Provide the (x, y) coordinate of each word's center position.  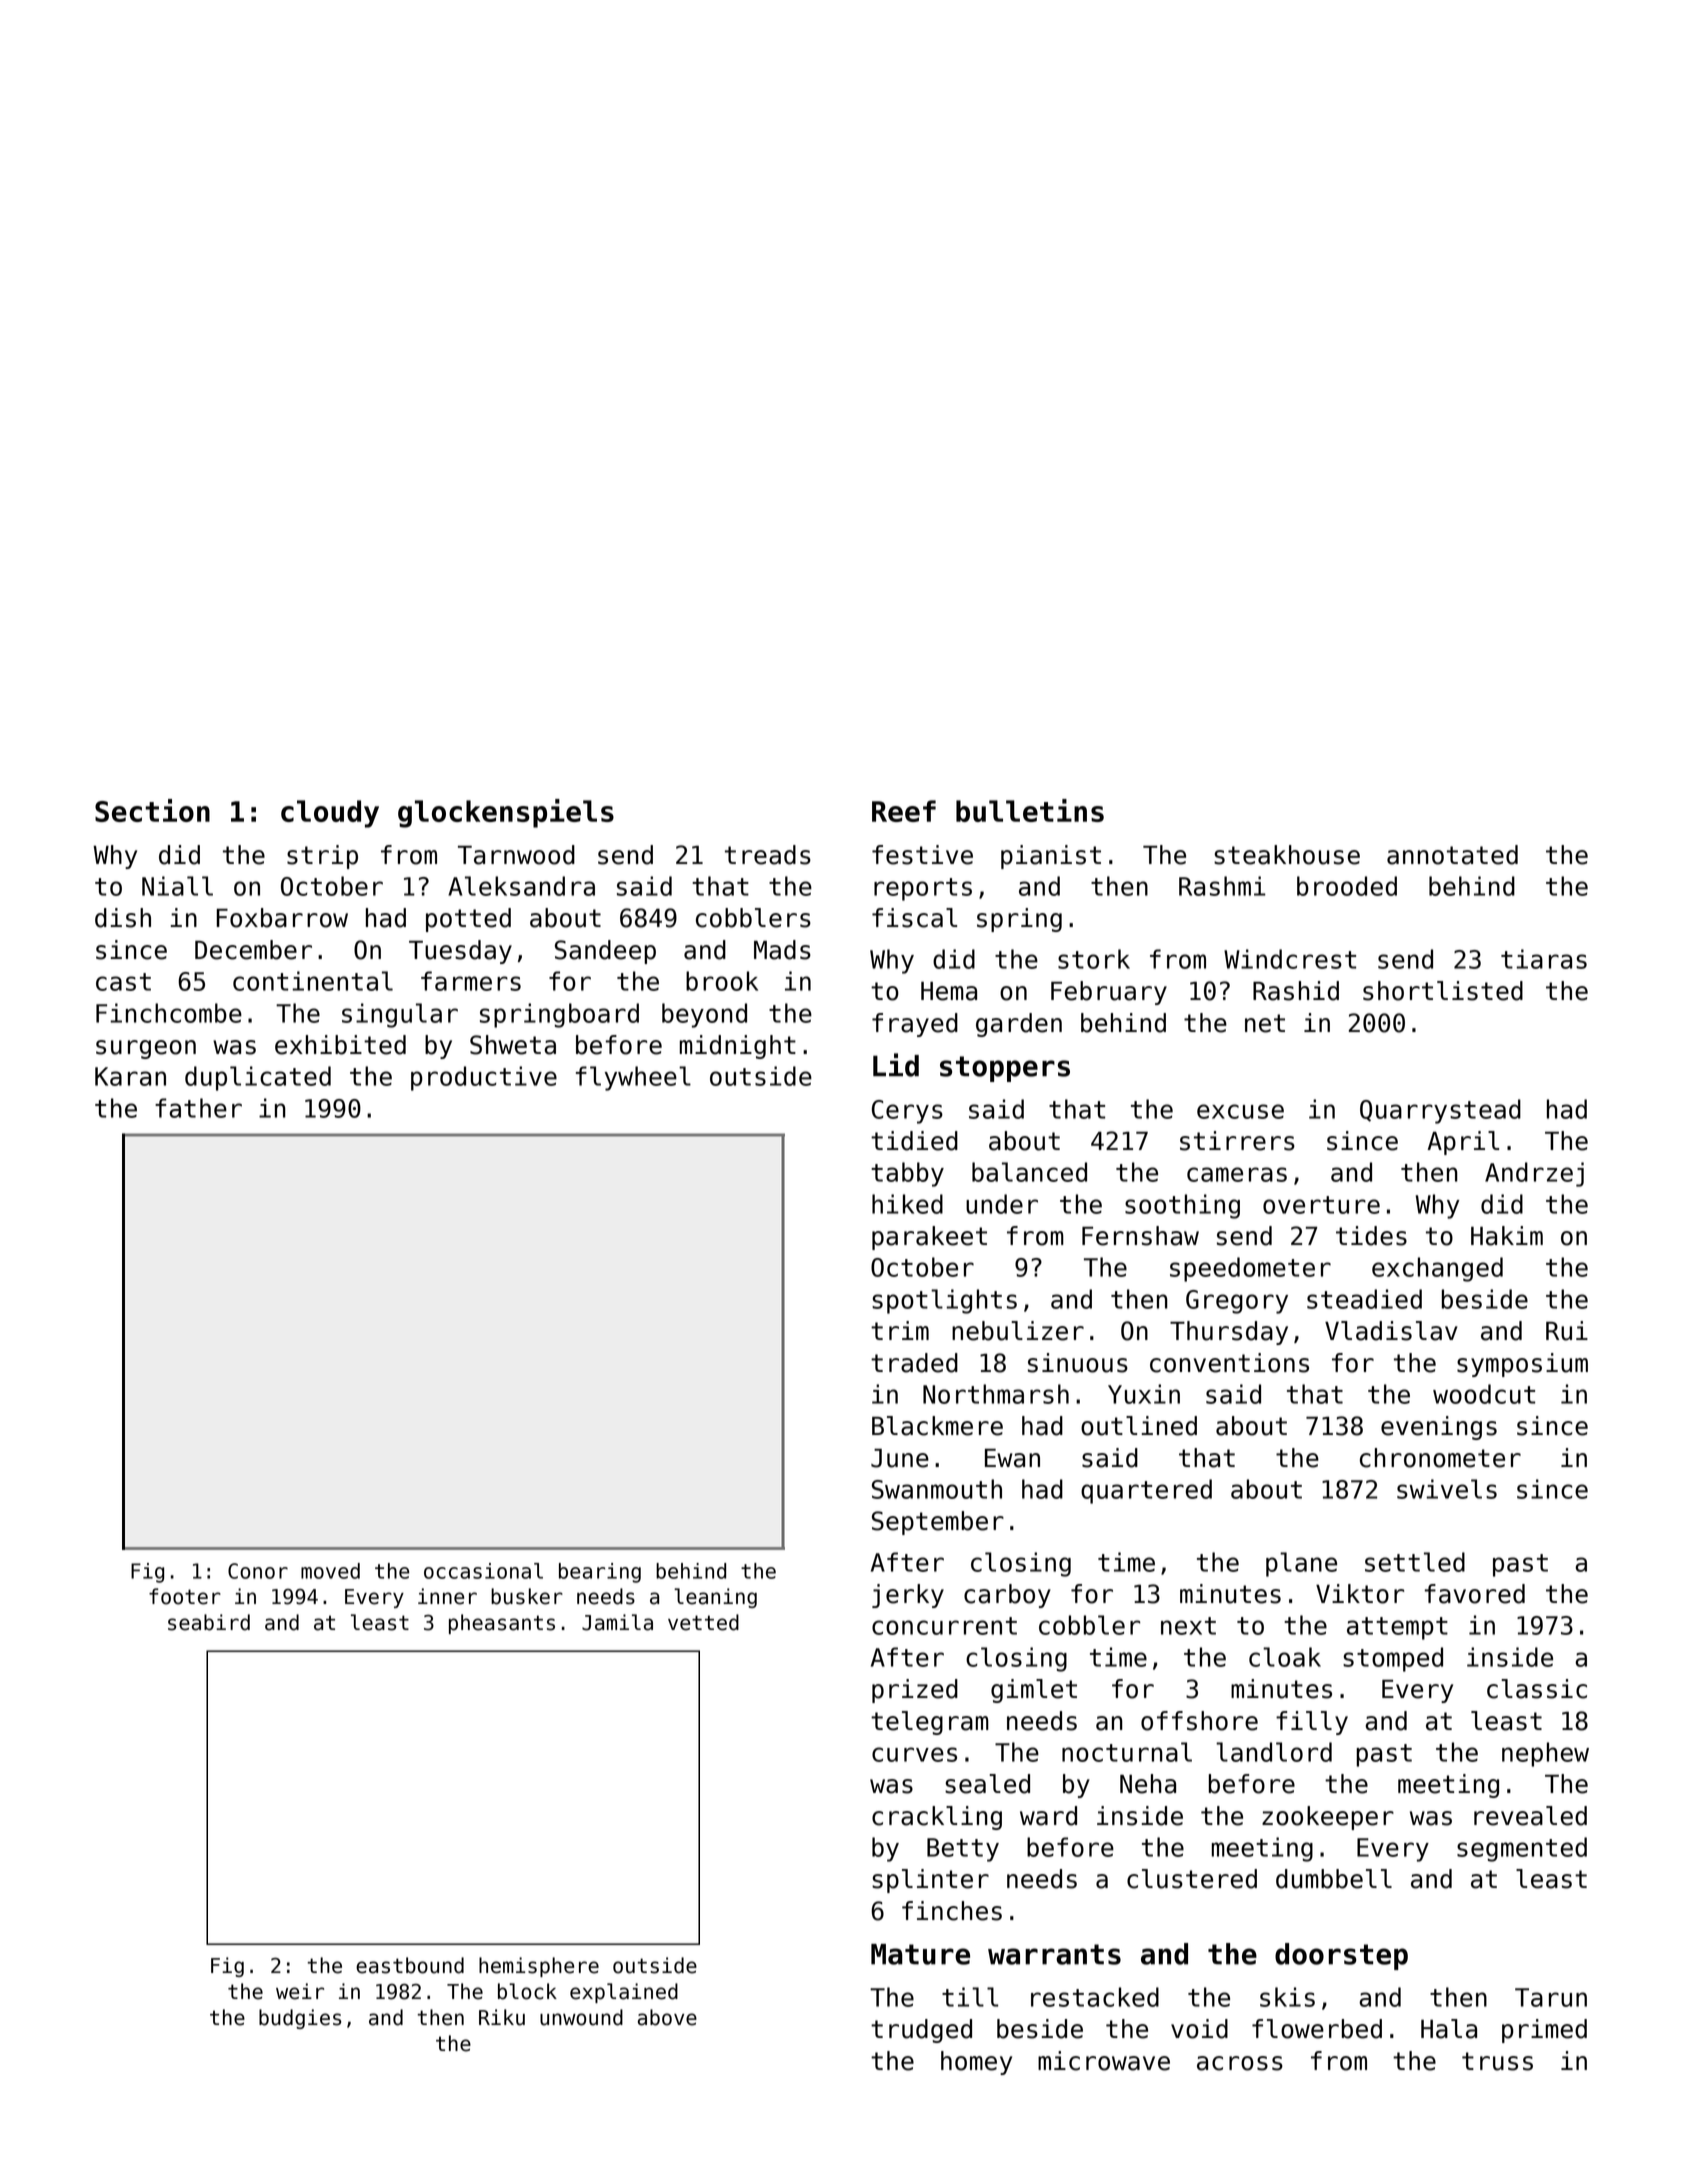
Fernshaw (1140, 1236)
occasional (483, 1571)
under (1002, 1204)
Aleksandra (521, 886)
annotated (1452, 855)
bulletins (1030, 810)
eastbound (410, 1965)
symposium (1522, 1365)
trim (900, 1330)
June (900, 1458)
